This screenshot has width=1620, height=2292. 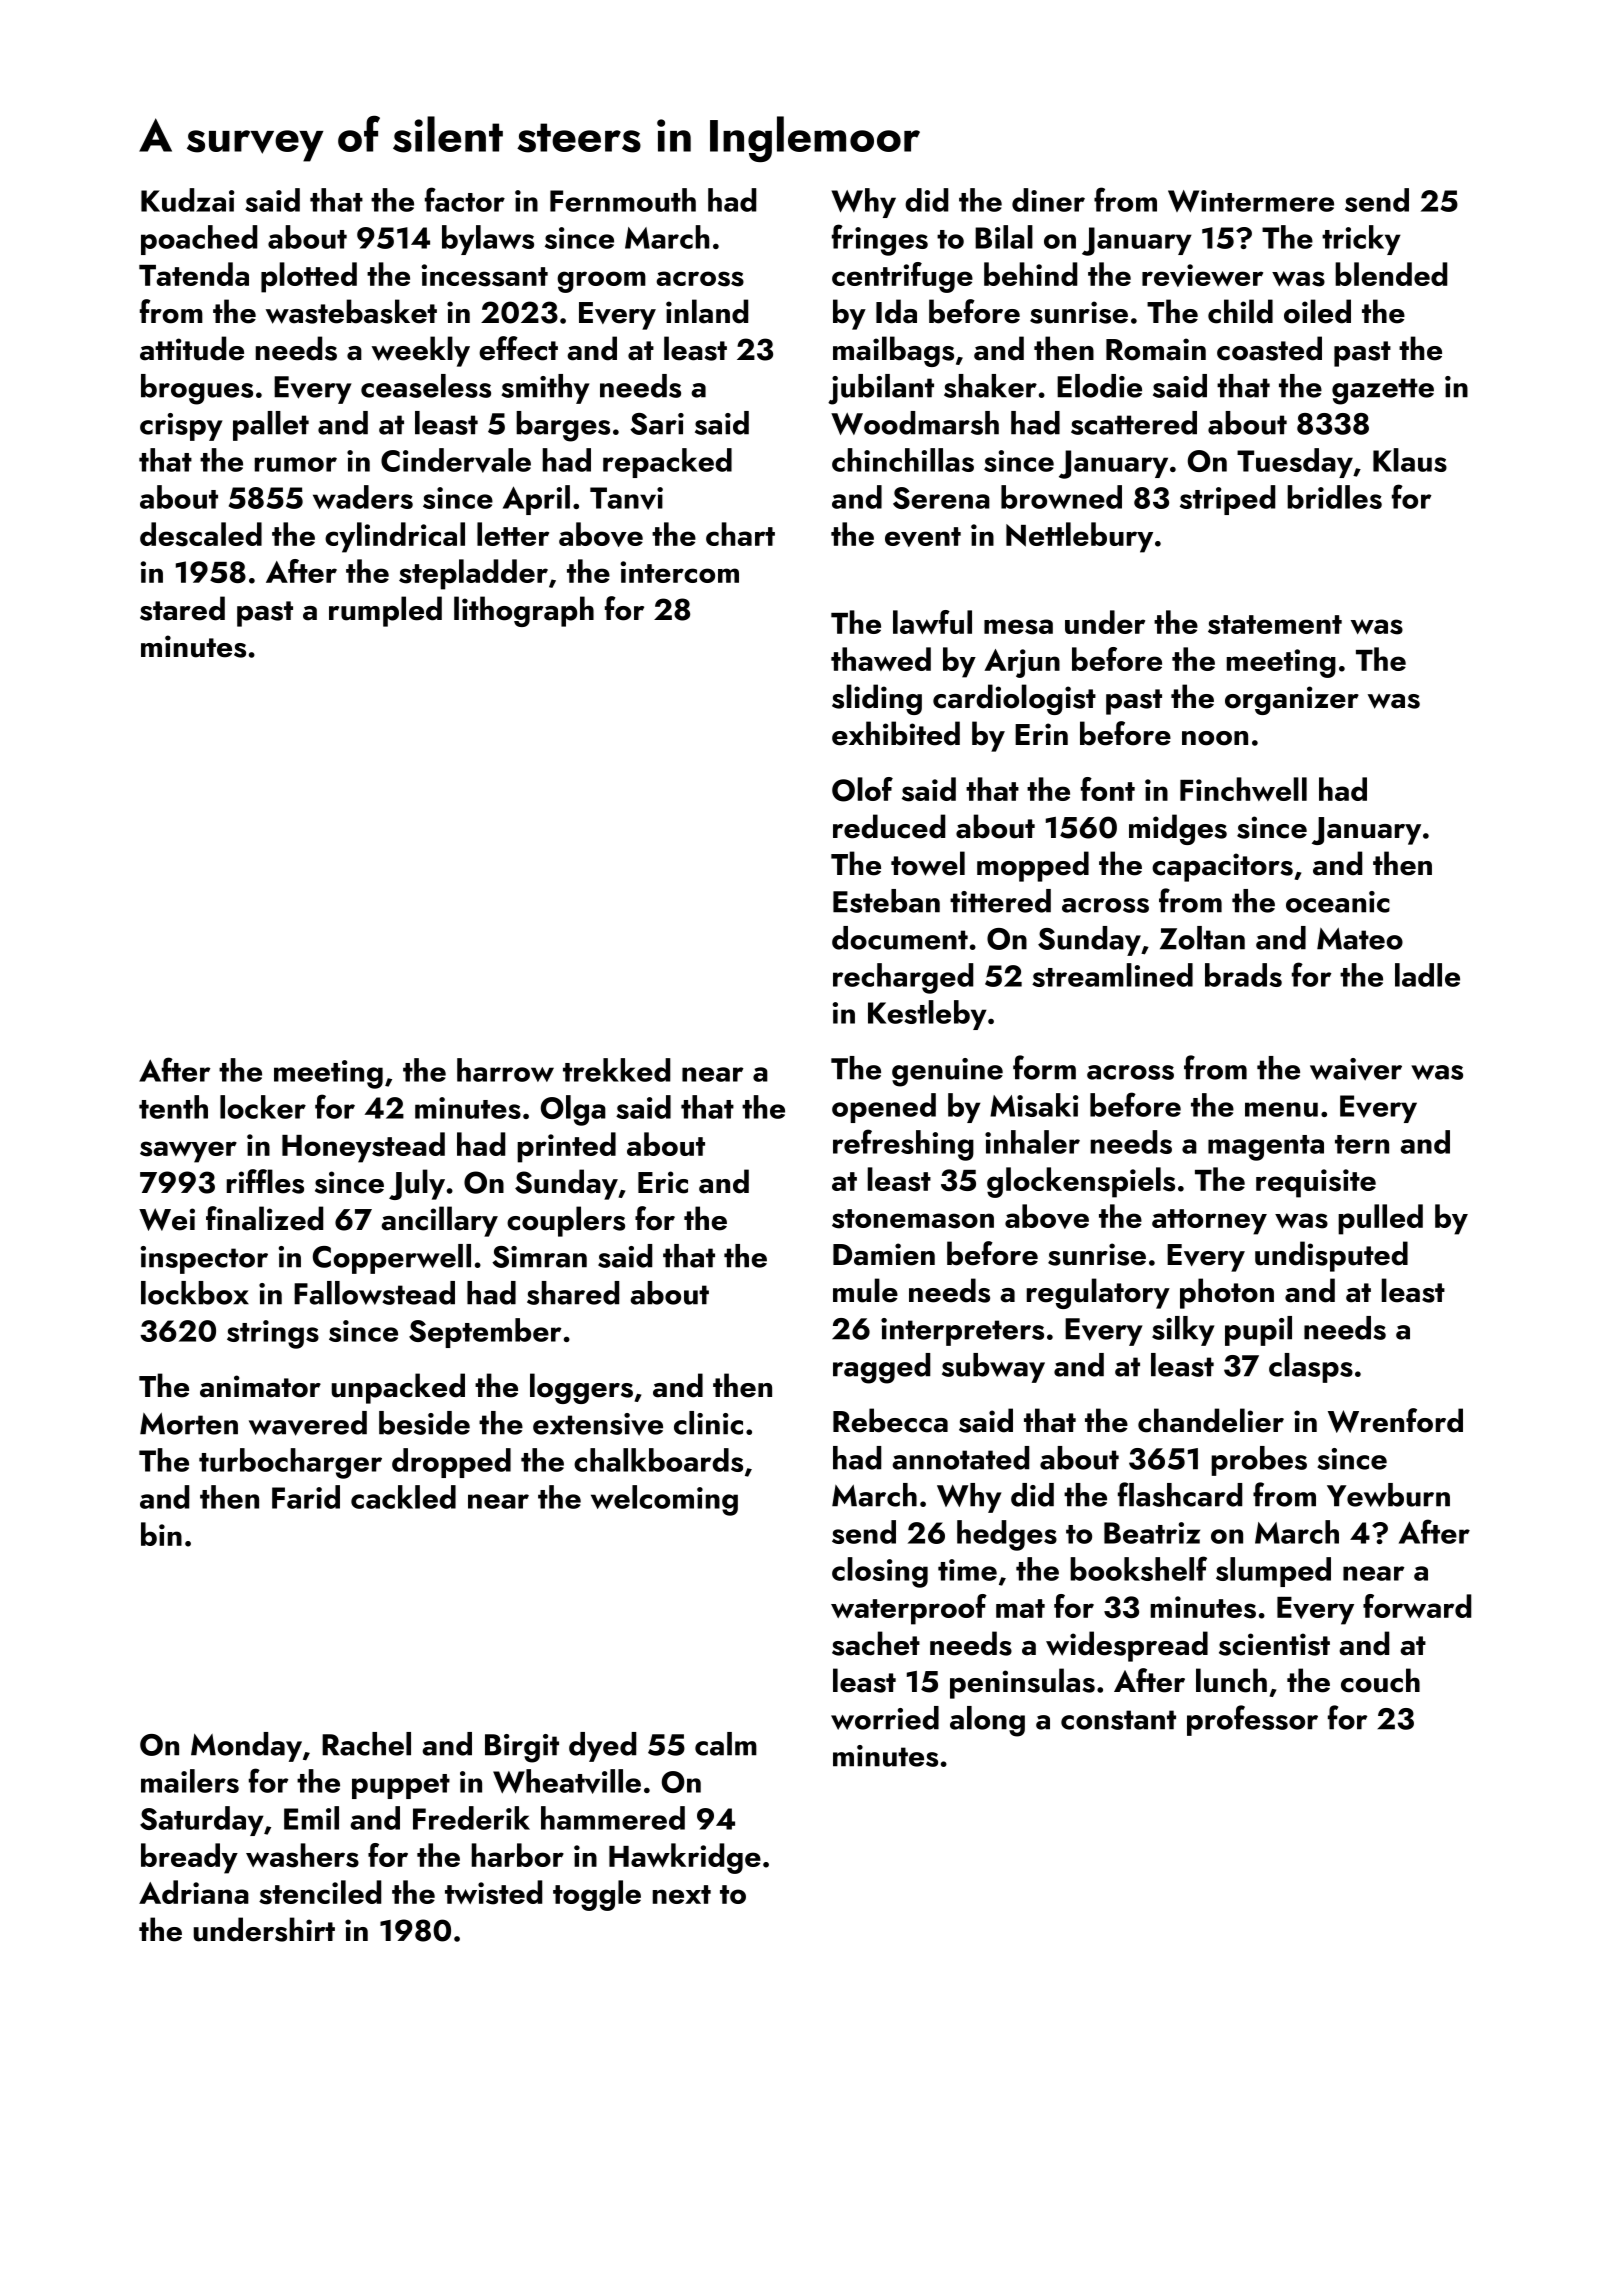 I want to click on couplers, so click(x=566, y=1221).
